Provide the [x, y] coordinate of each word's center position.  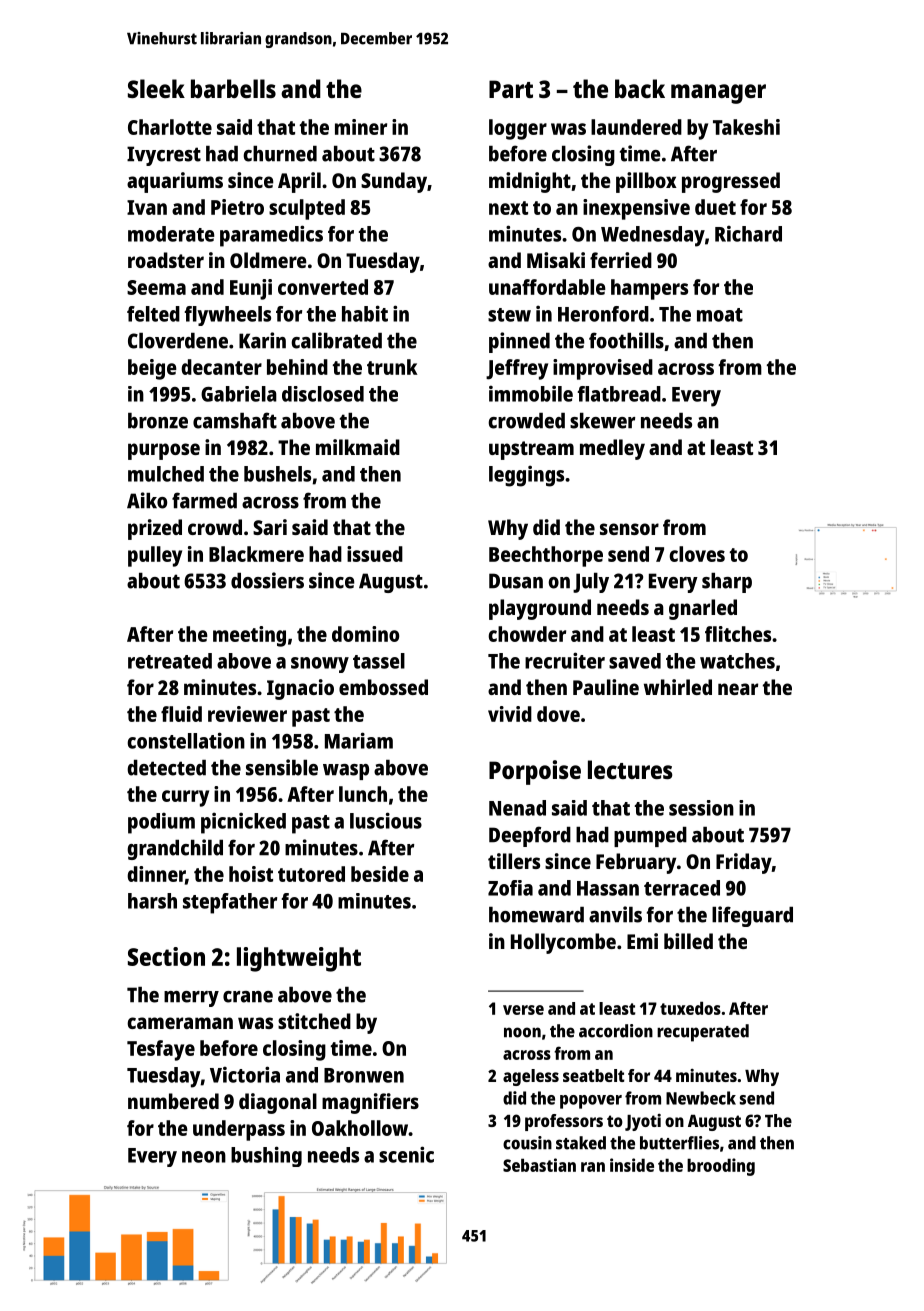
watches [737, 661]
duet [715, 207]
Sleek [156, 88]
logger [518, 129]
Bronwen [364, 1075]
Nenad [517, 808]
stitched [314, 1021]
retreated [170, 661]
